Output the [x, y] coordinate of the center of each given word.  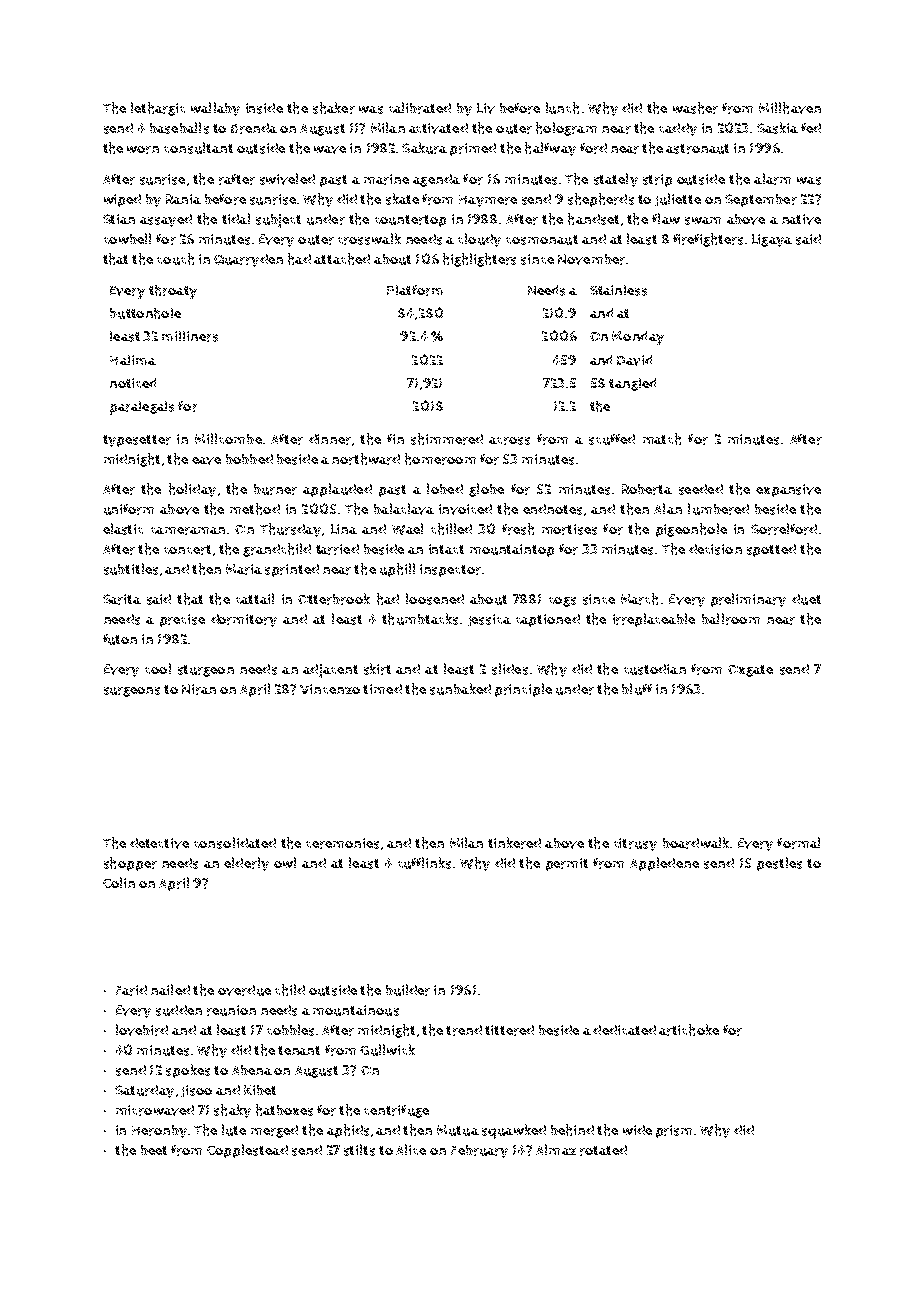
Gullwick [387, 1050]
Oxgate [750, 671]
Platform [415, 290]
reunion [231, 1010]
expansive [788, 490]
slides [510, 669]
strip [657, 180]
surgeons [132, 692]
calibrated [420, 108]
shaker [334, 108]
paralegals [142, 408]
